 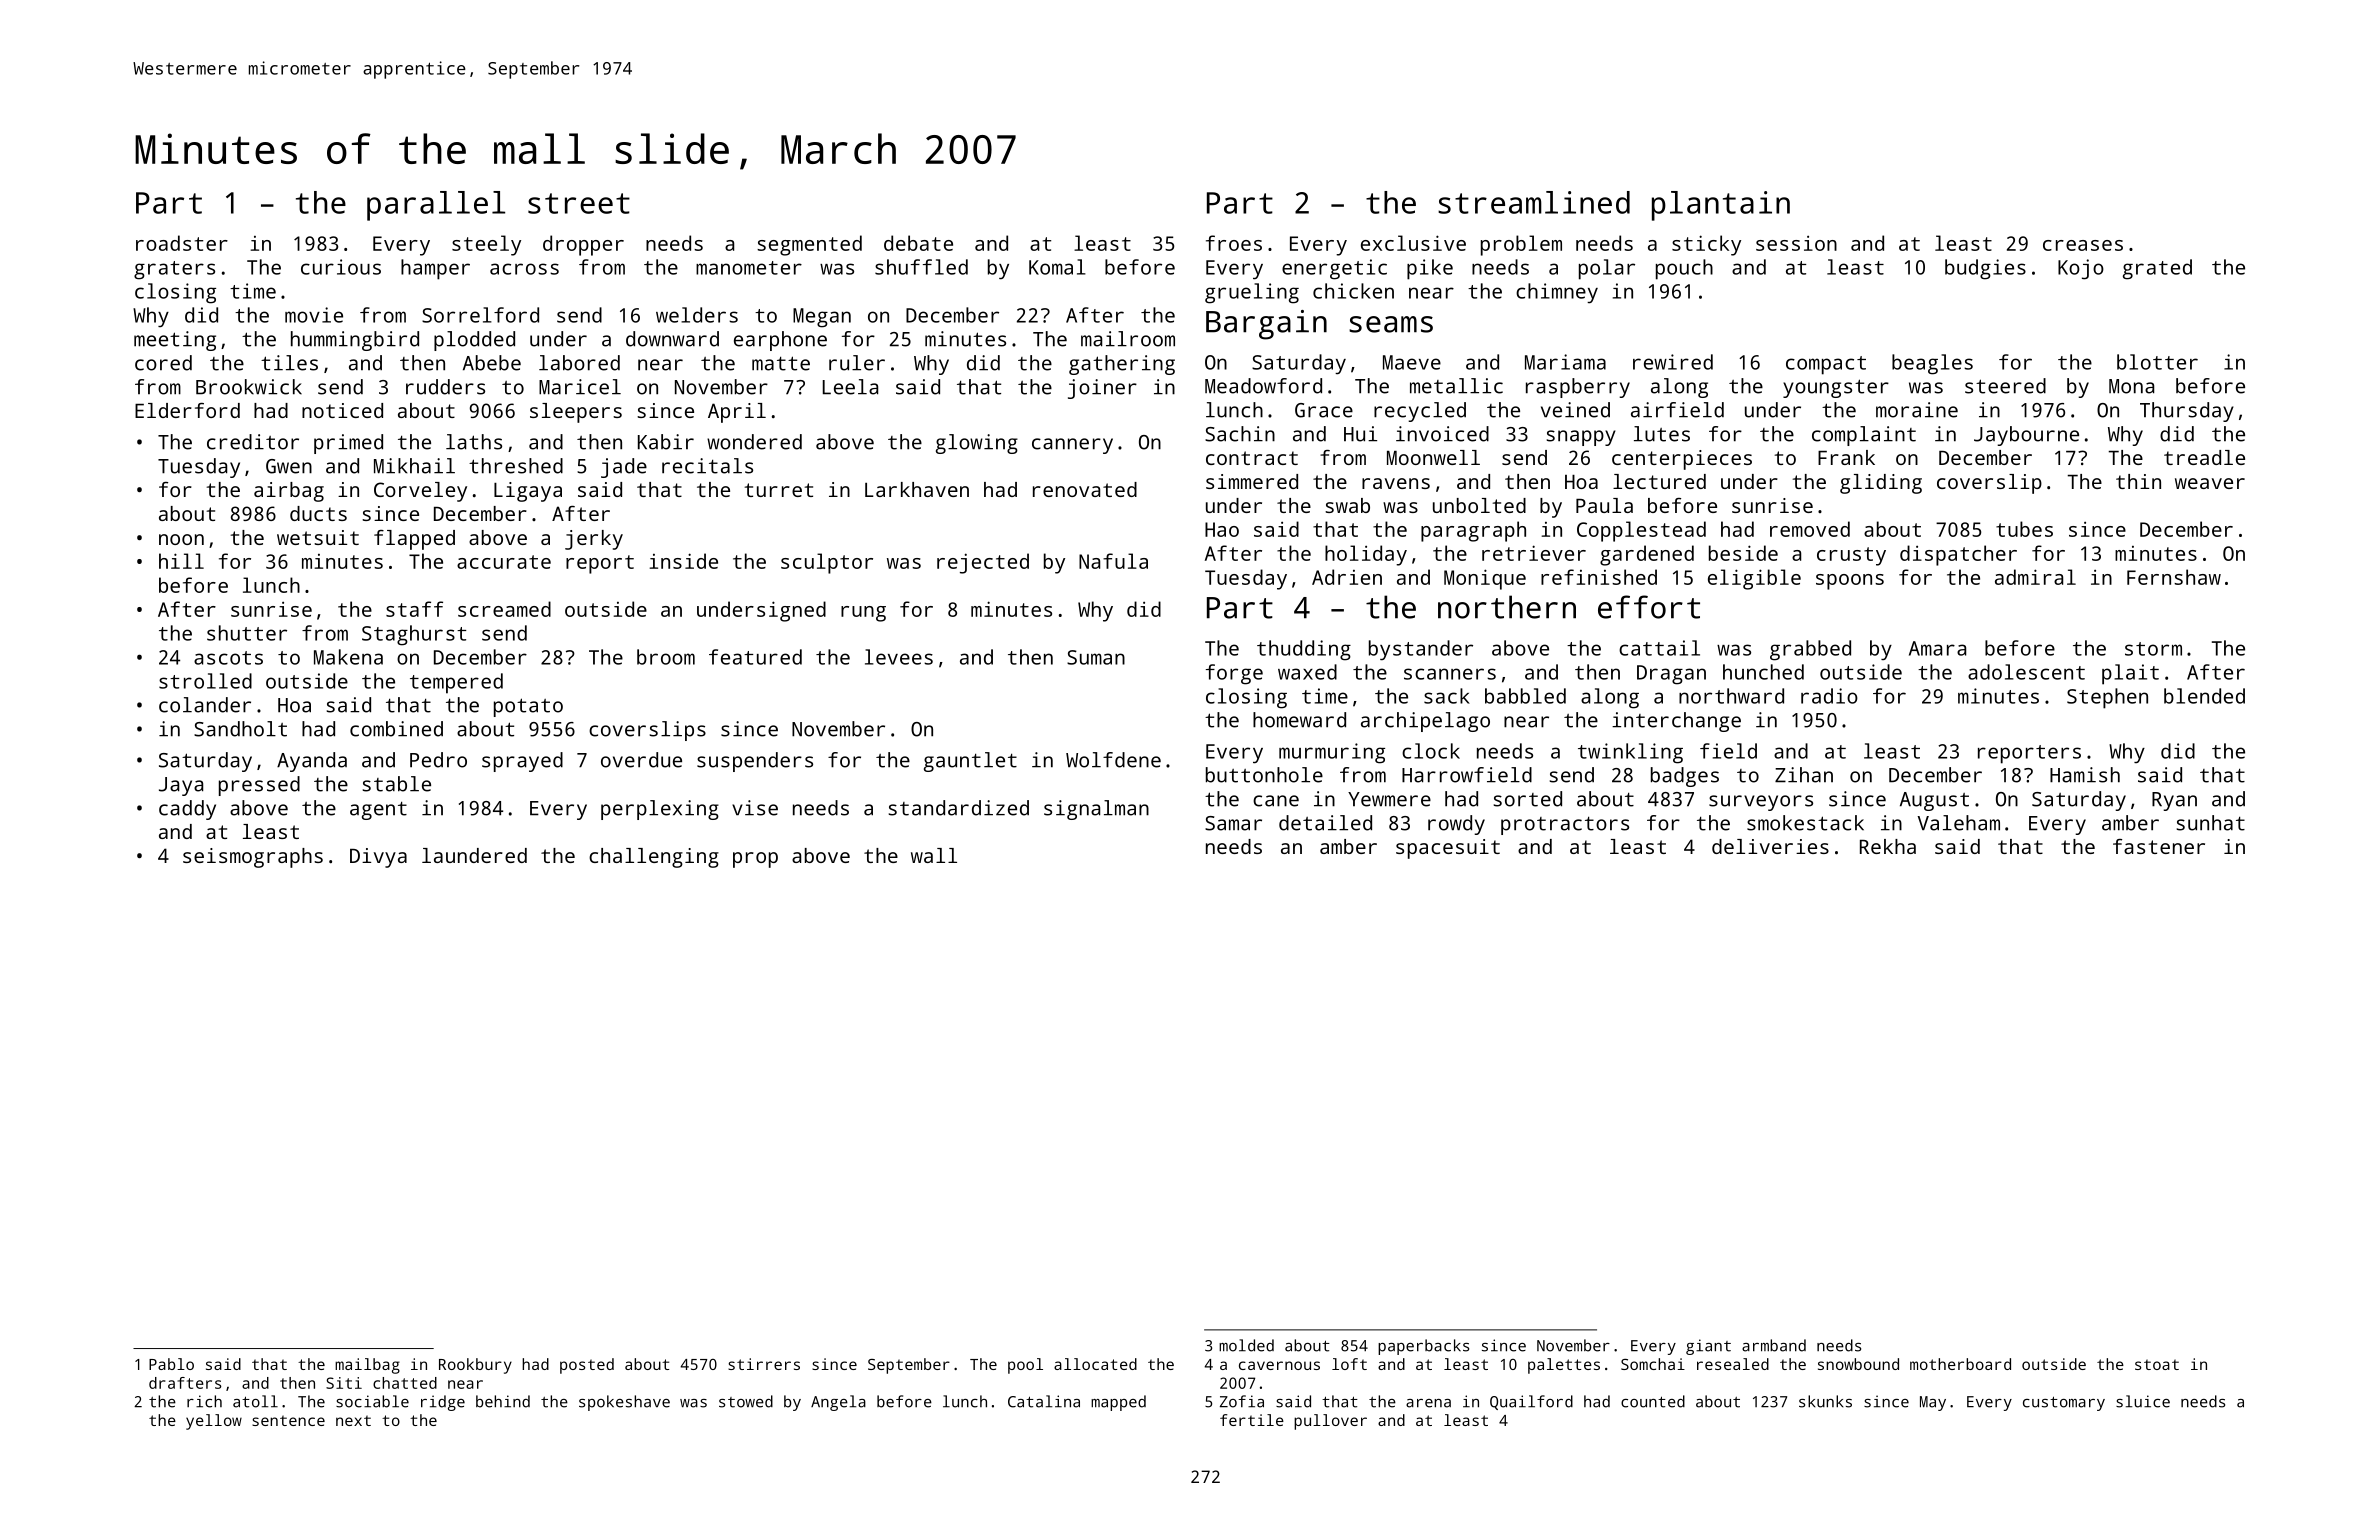 What do you see at coordinates (171, 1364) in the screenshot?
I see `Pablo` at bounding box center [171, 1364].
